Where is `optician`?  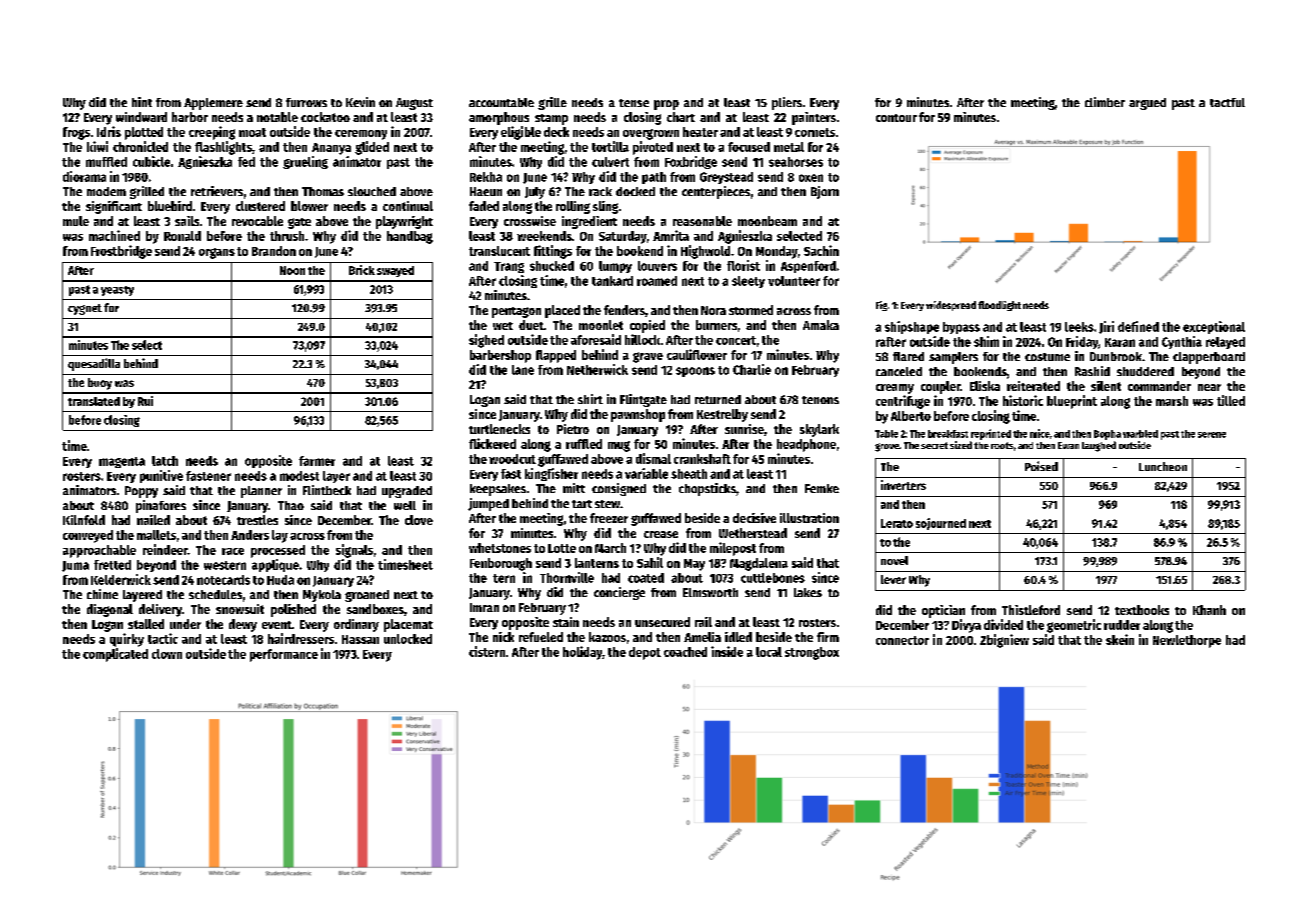 optician is located at coordinates (943, 611).
